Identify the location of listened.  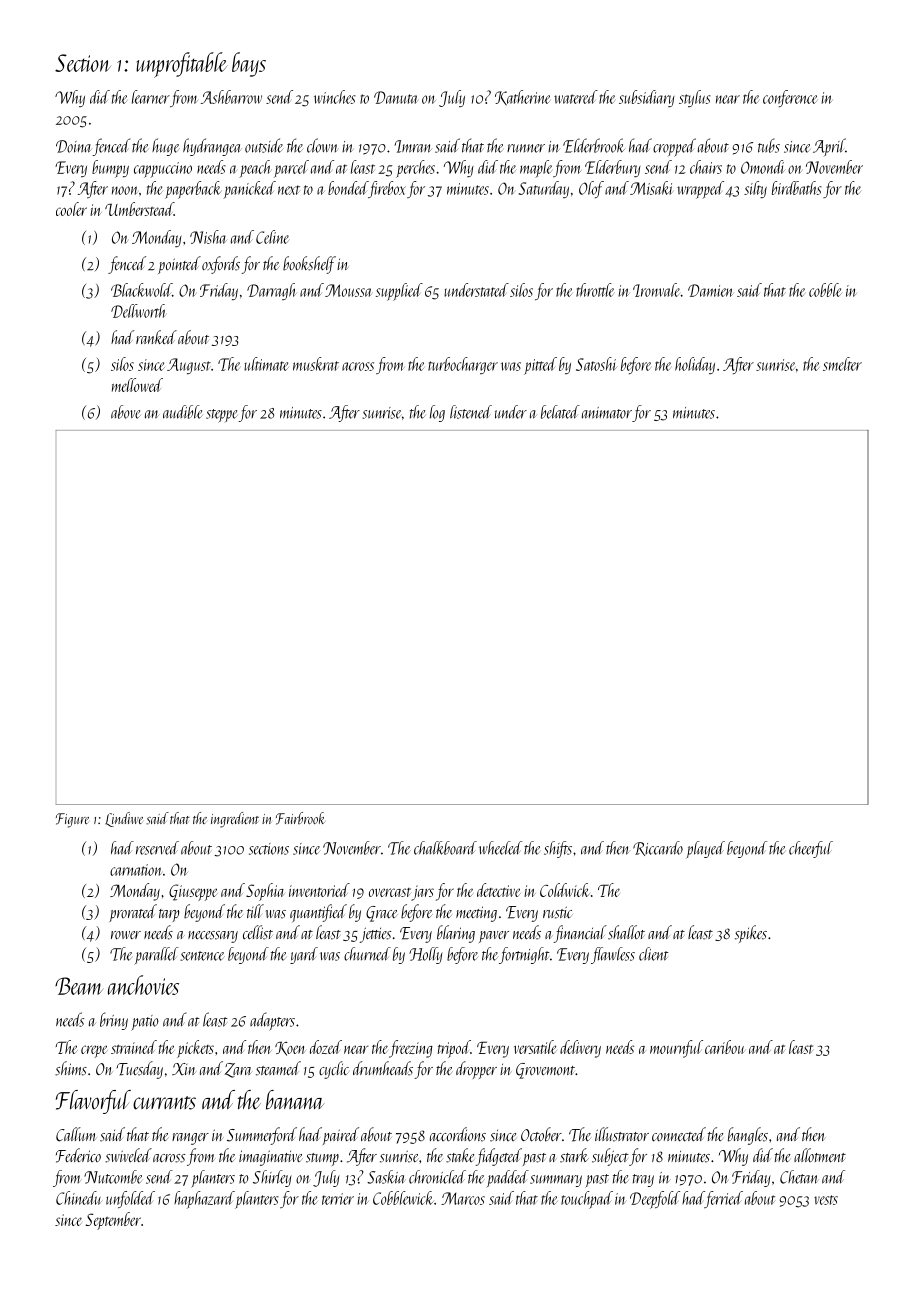
(471, 412).
